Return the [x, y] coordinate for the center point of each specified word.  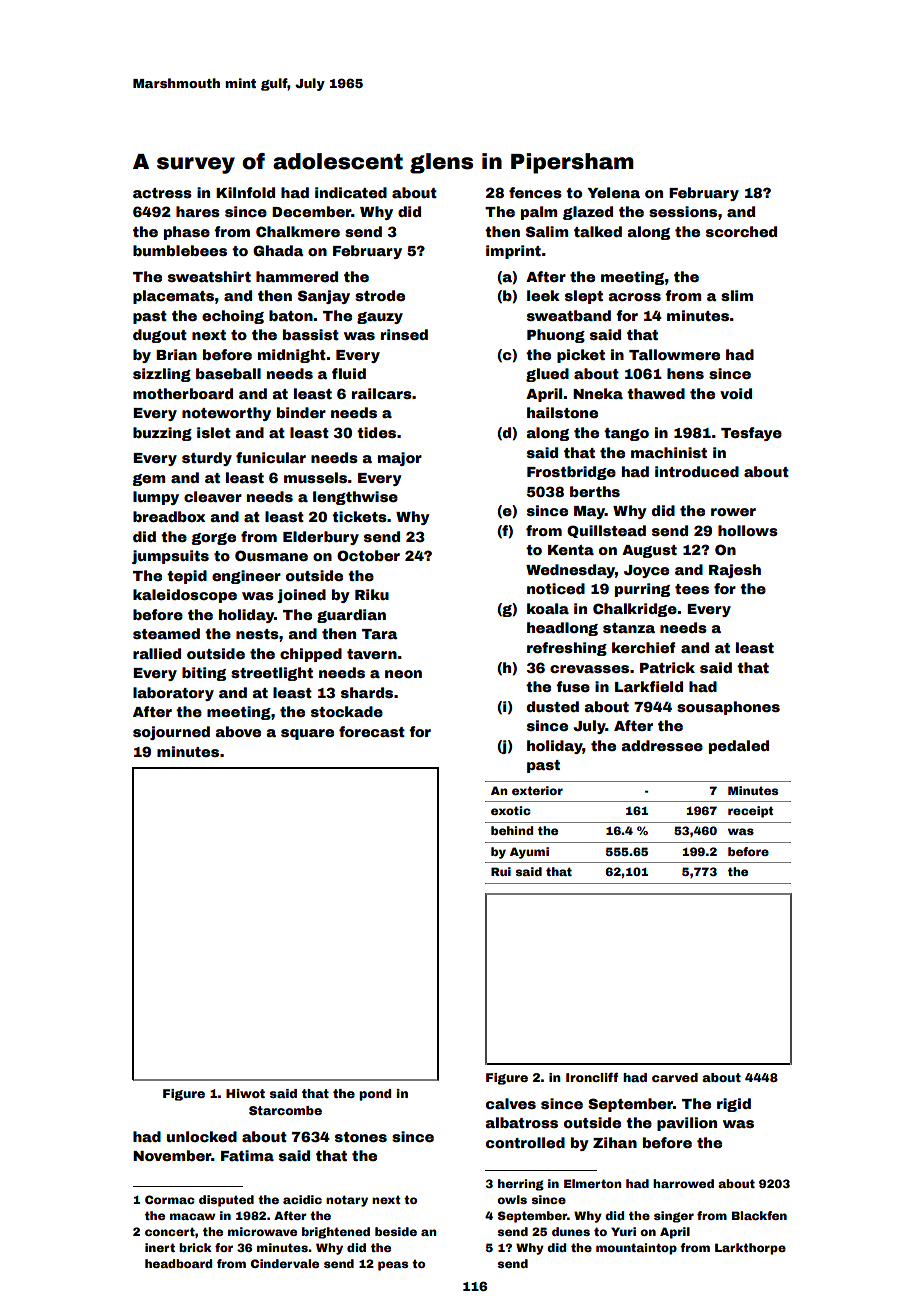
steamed [166, 633]
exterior [537, 790]
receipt [751, 812]
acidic [302, 1199]
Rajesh [735, 571]
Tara [380, 634]
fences [535, 192]
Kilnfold [245, 192]
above [238, 731]
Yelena [613, 192]
